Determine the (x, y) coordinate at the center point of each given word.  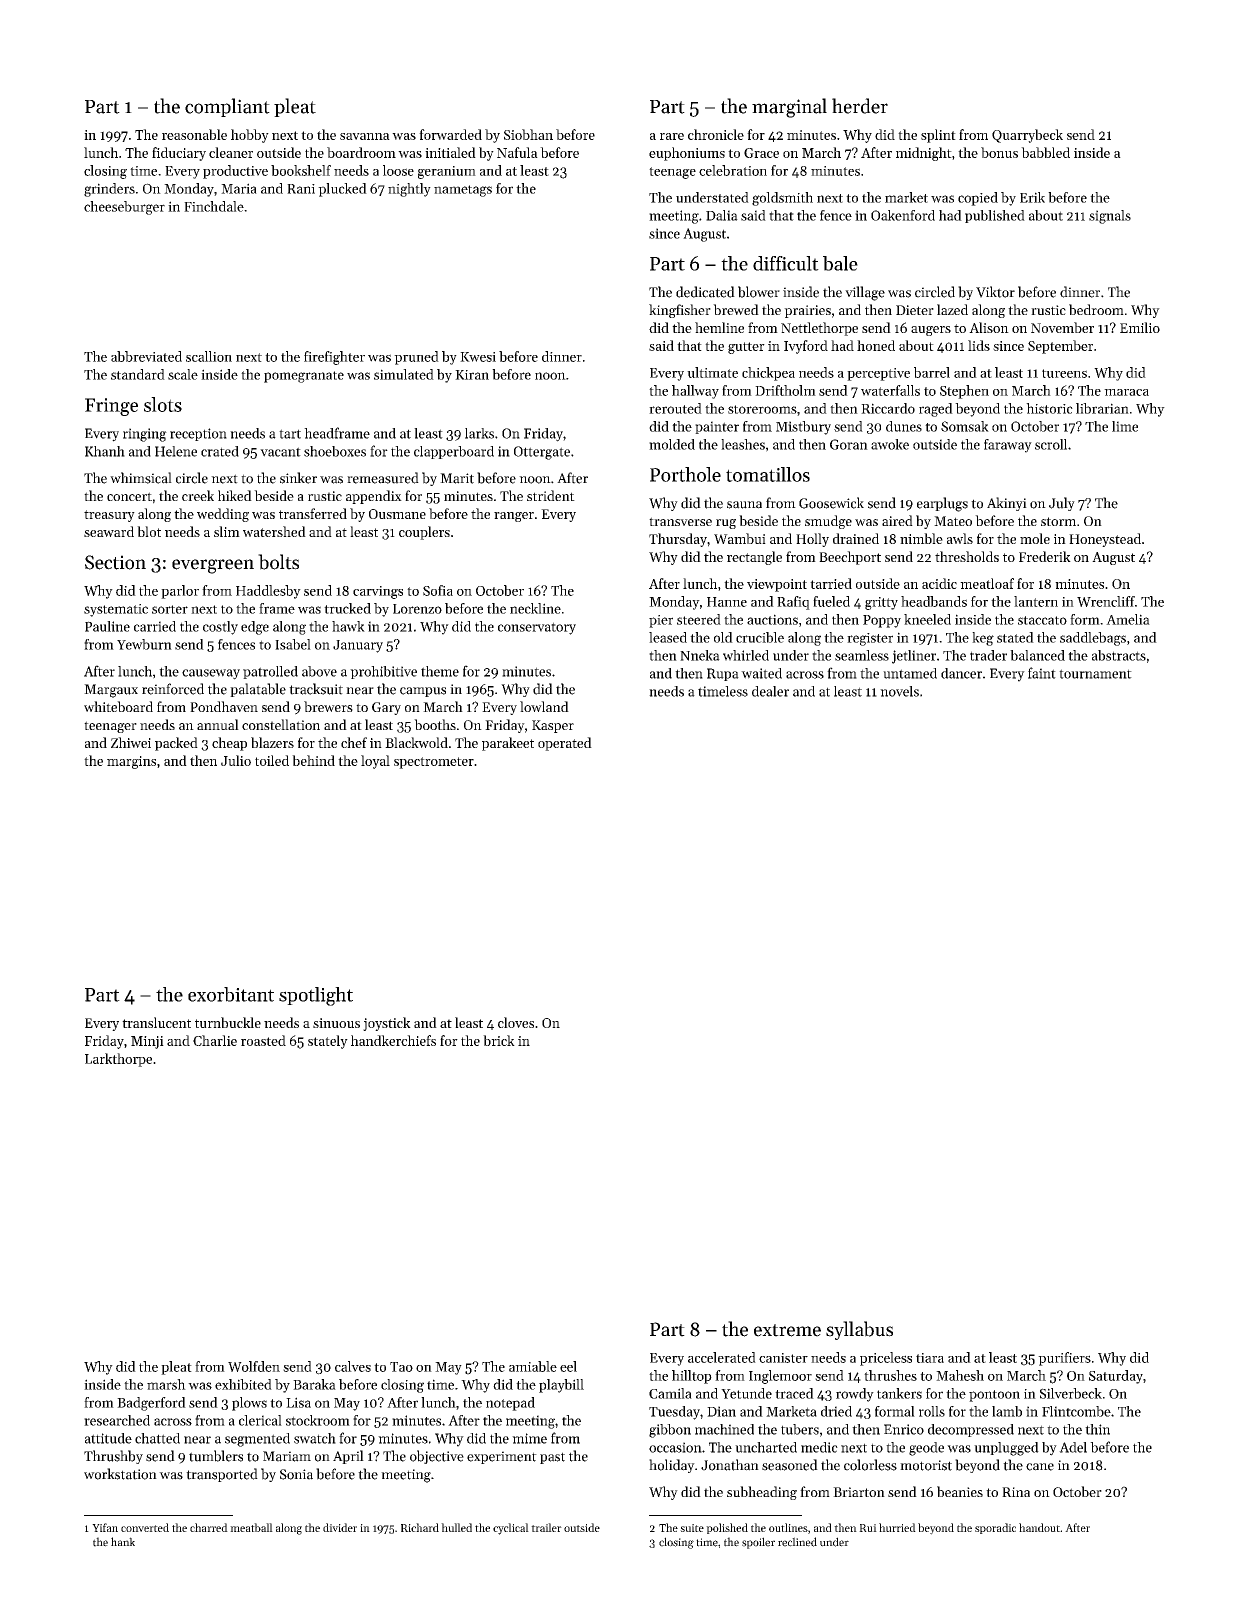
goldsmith (782, 199)
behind (313, 760)
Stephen (964, 392)
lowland (544, 706)
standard (138, 374)
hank (123, 1541)
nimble (921, 538)
